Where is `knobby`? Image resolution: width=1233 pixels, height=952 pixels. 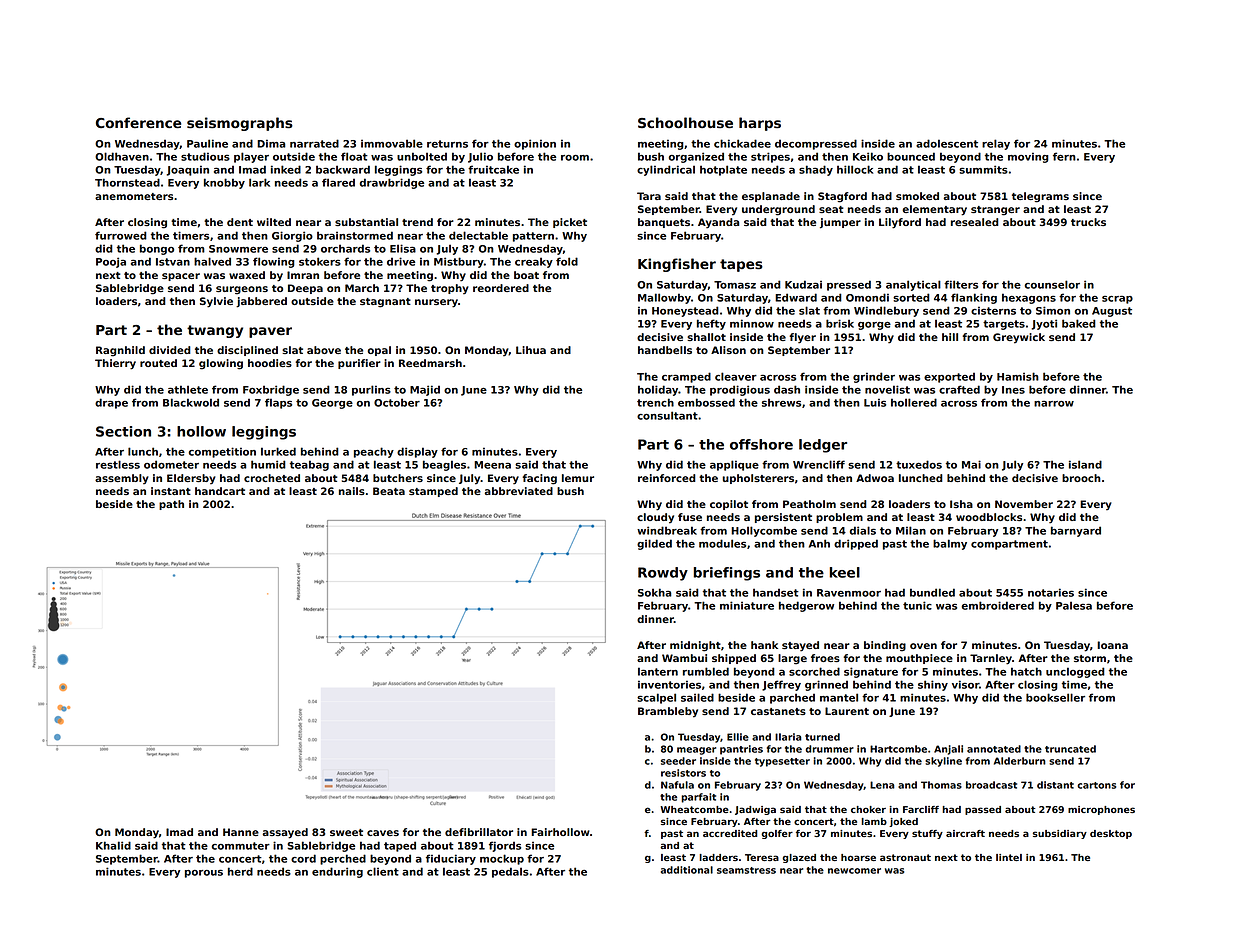
knobby is located at coordinates (224, 183).
